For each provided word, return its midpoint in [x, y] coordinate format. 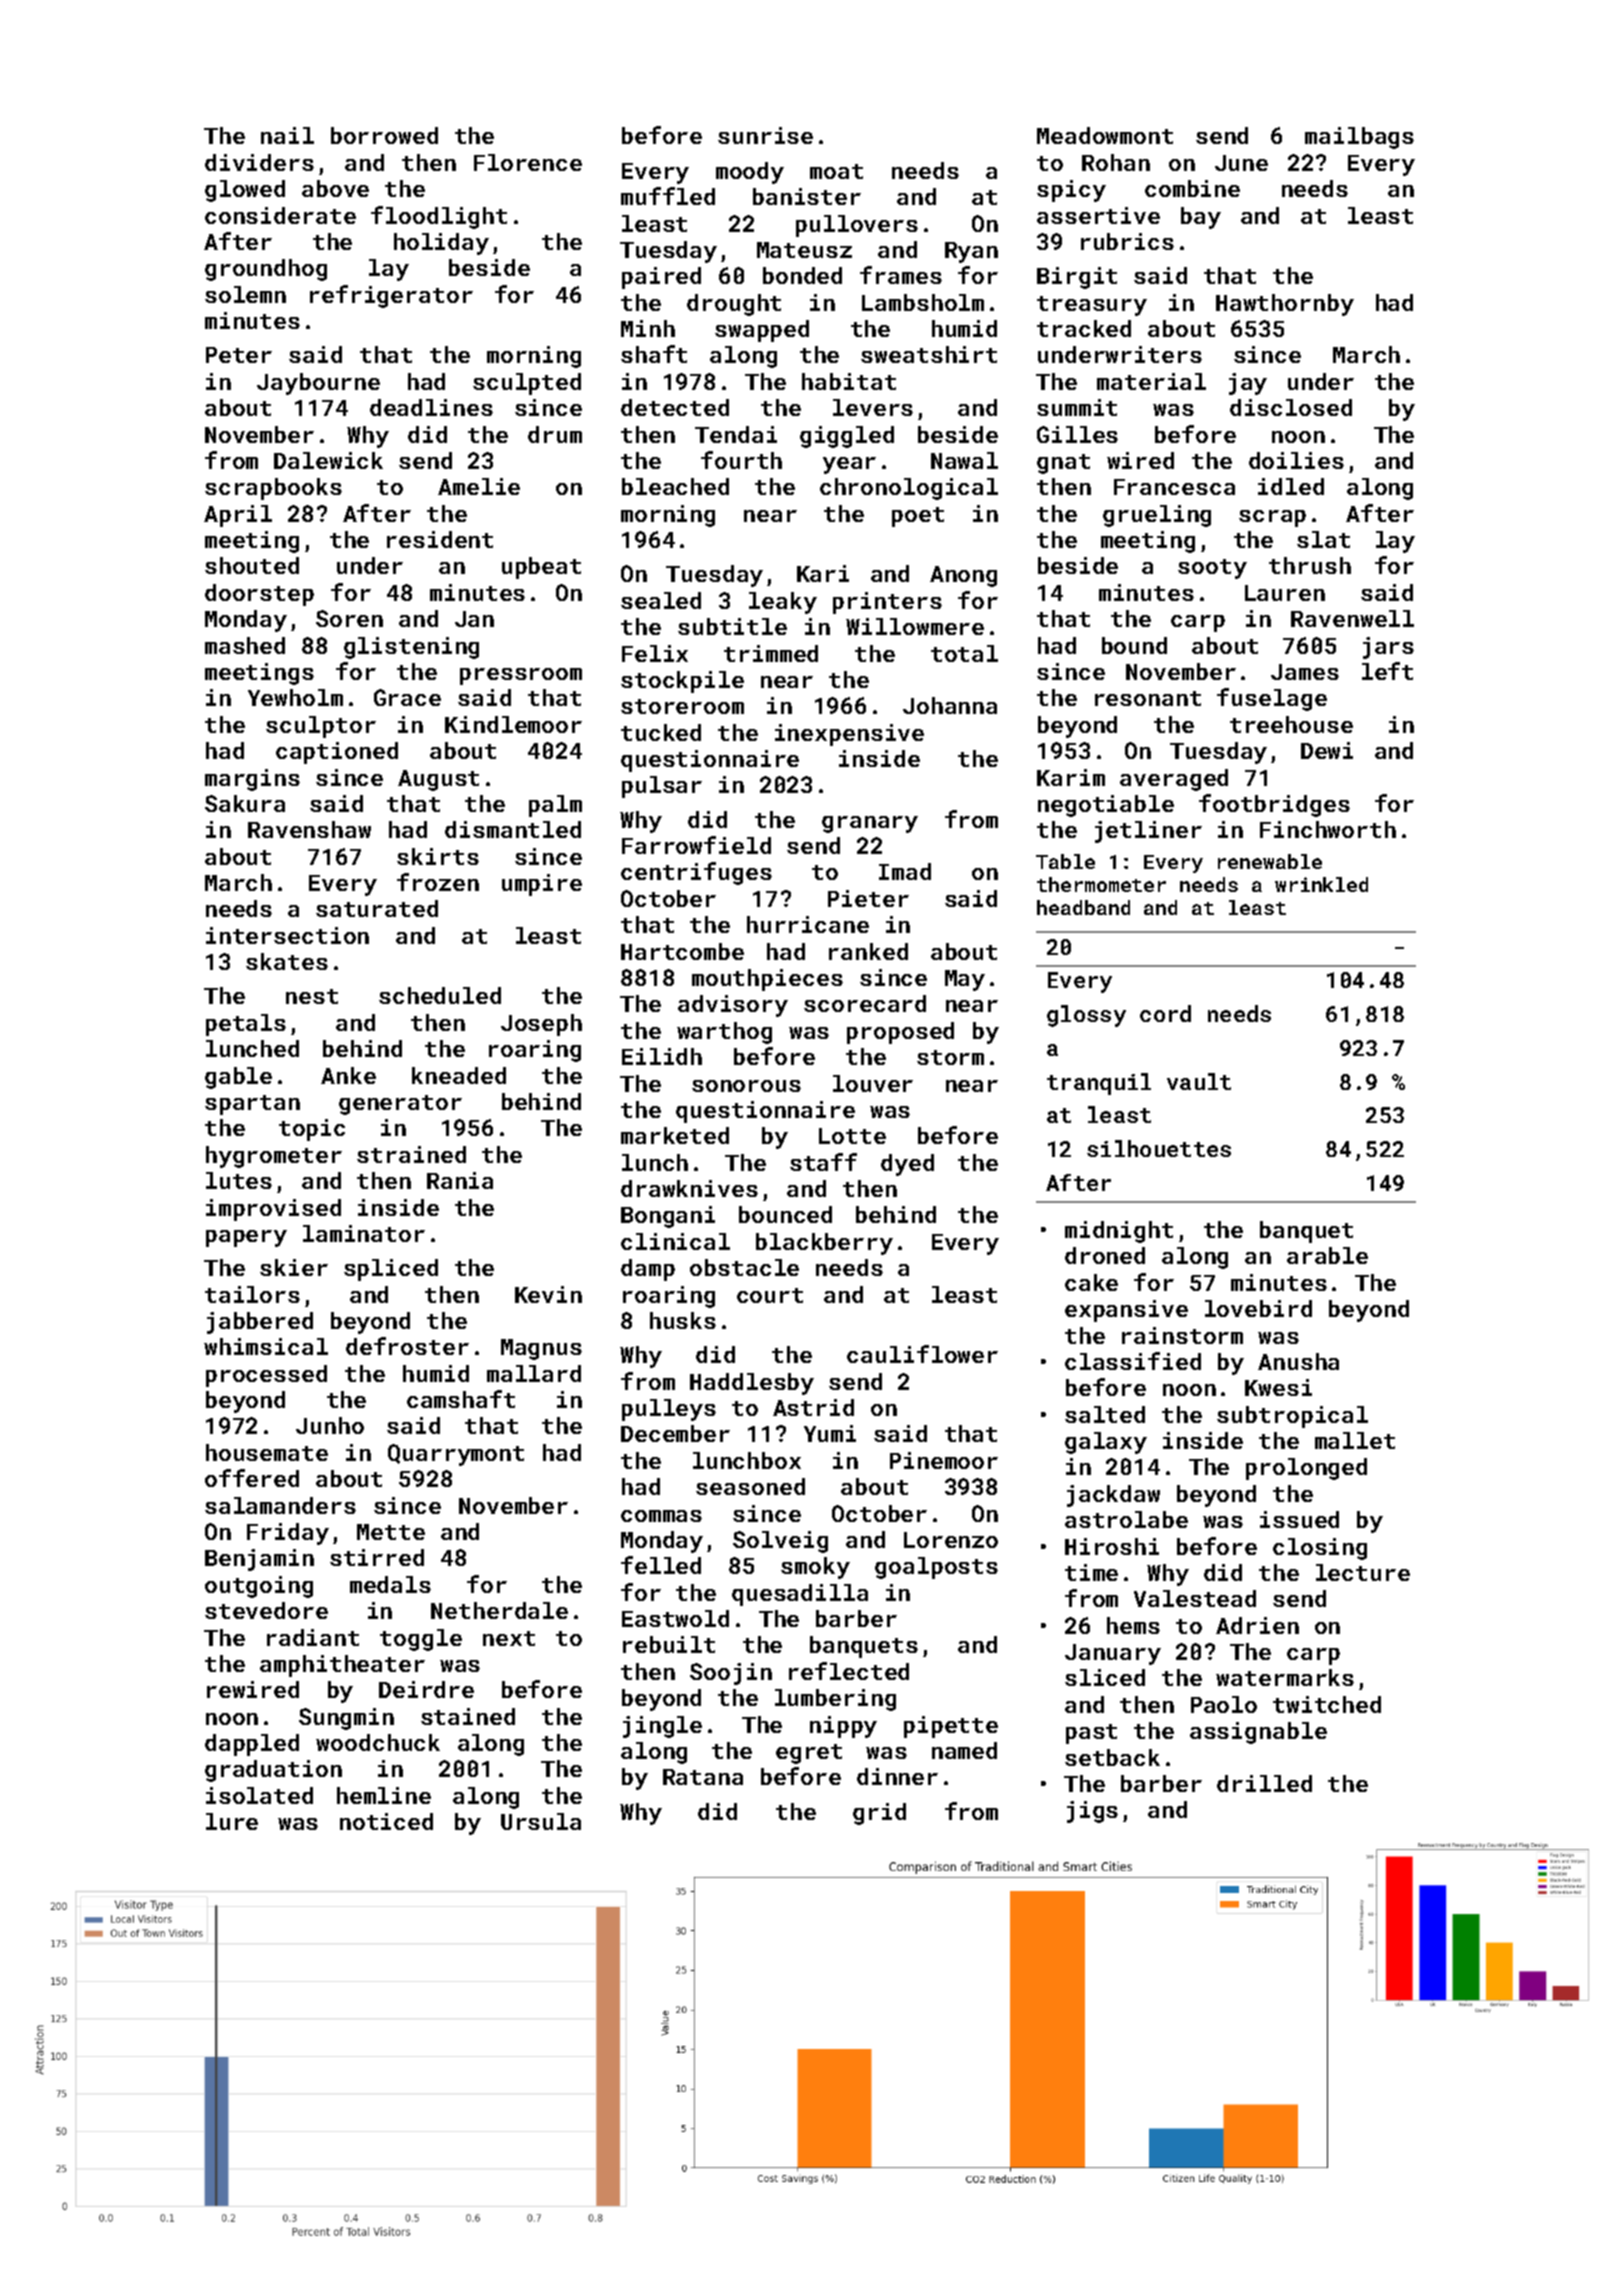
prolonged [1306, 1469]
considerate [280, 215]
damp [648, 1270]
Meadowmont [1105, 135]
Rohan [1116, 162]
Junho [330, 1425]
